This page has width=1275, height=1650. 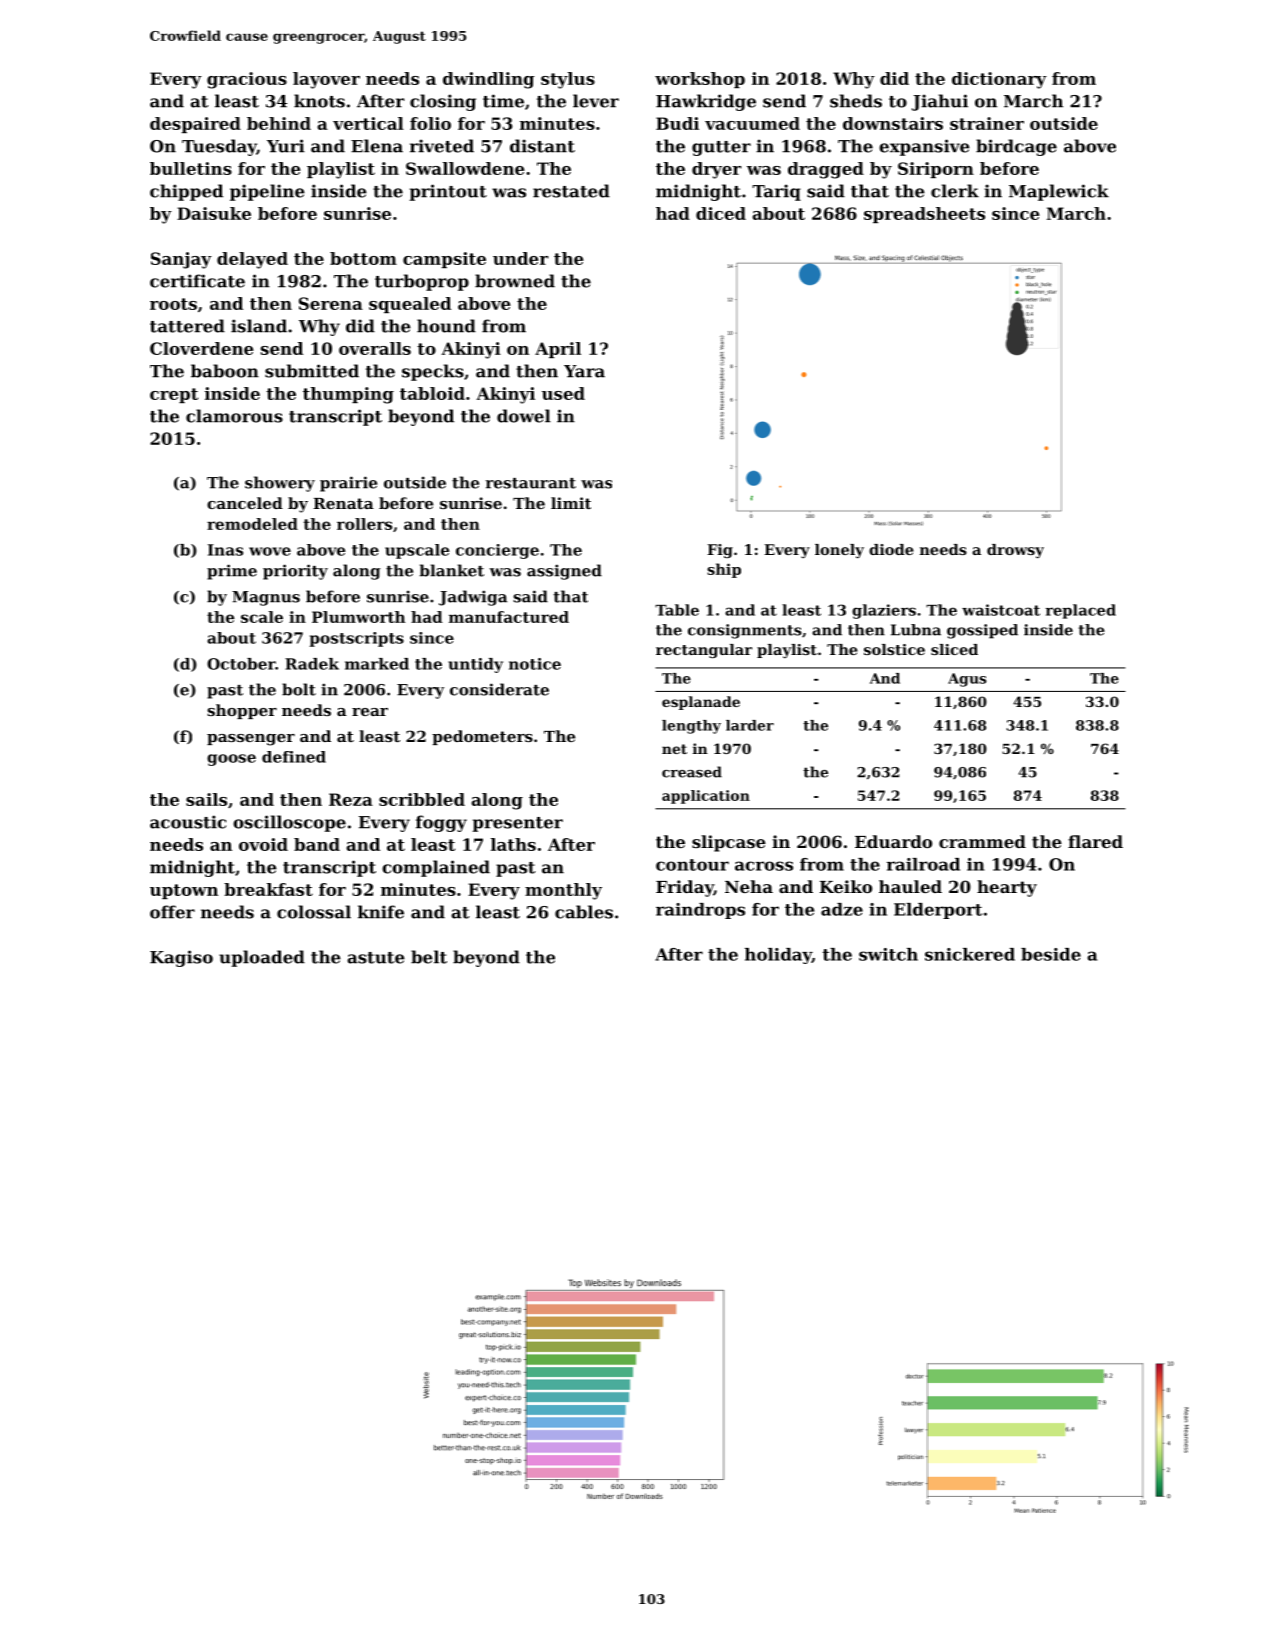 I want to click on Tariq, so click(x=776, y=192).
